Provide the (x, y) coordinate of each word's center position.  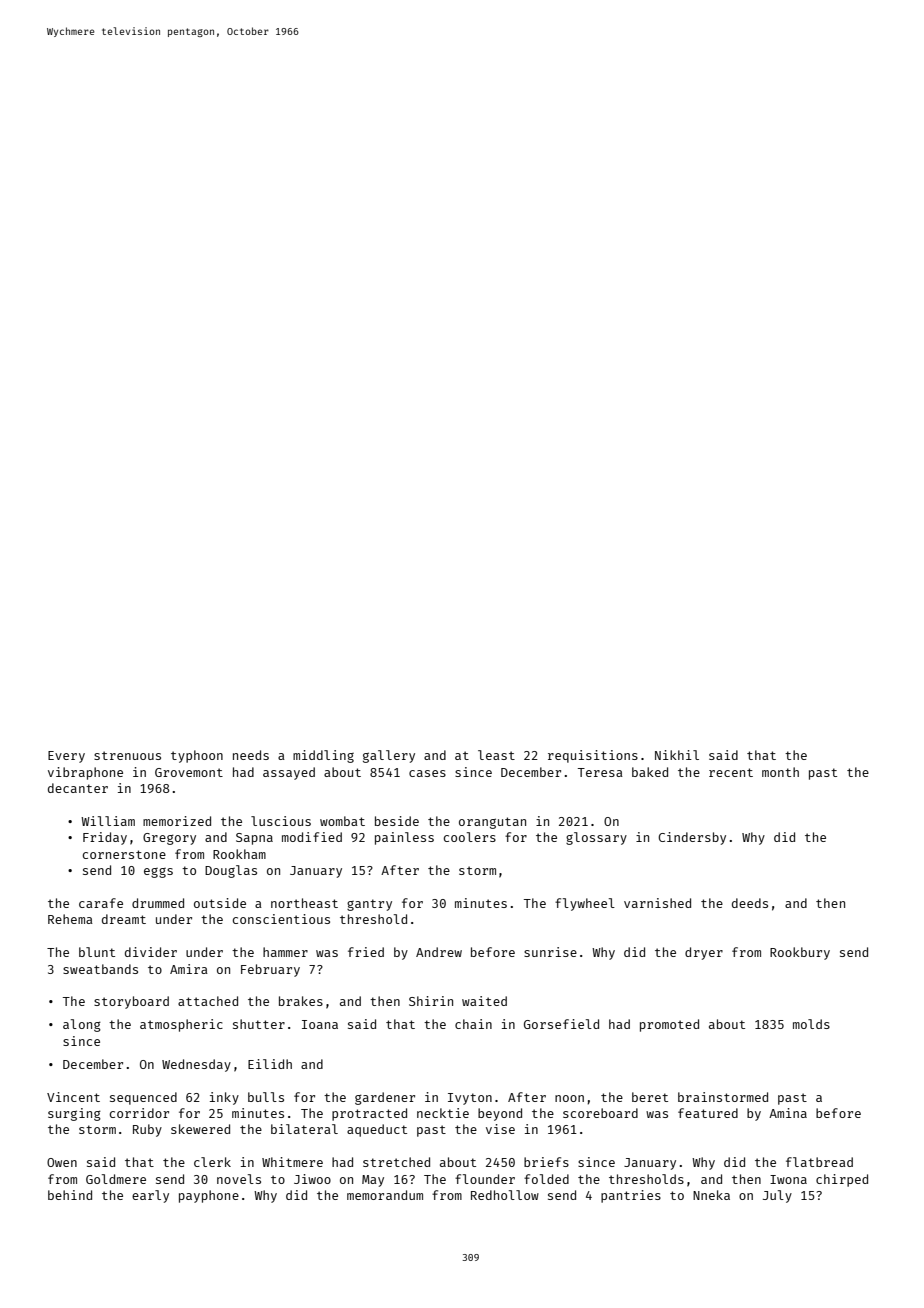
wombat (342, 821)
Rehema (70, 919)
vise (500, 1129)
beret (650, 1097)
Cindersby (692, 838)
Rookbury (800, 953)
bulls (266, 1097)
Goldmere (116, 1179)
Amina (788, 1113)
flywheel (585, 904)
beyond (500, 1114)
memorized (177, 821)
